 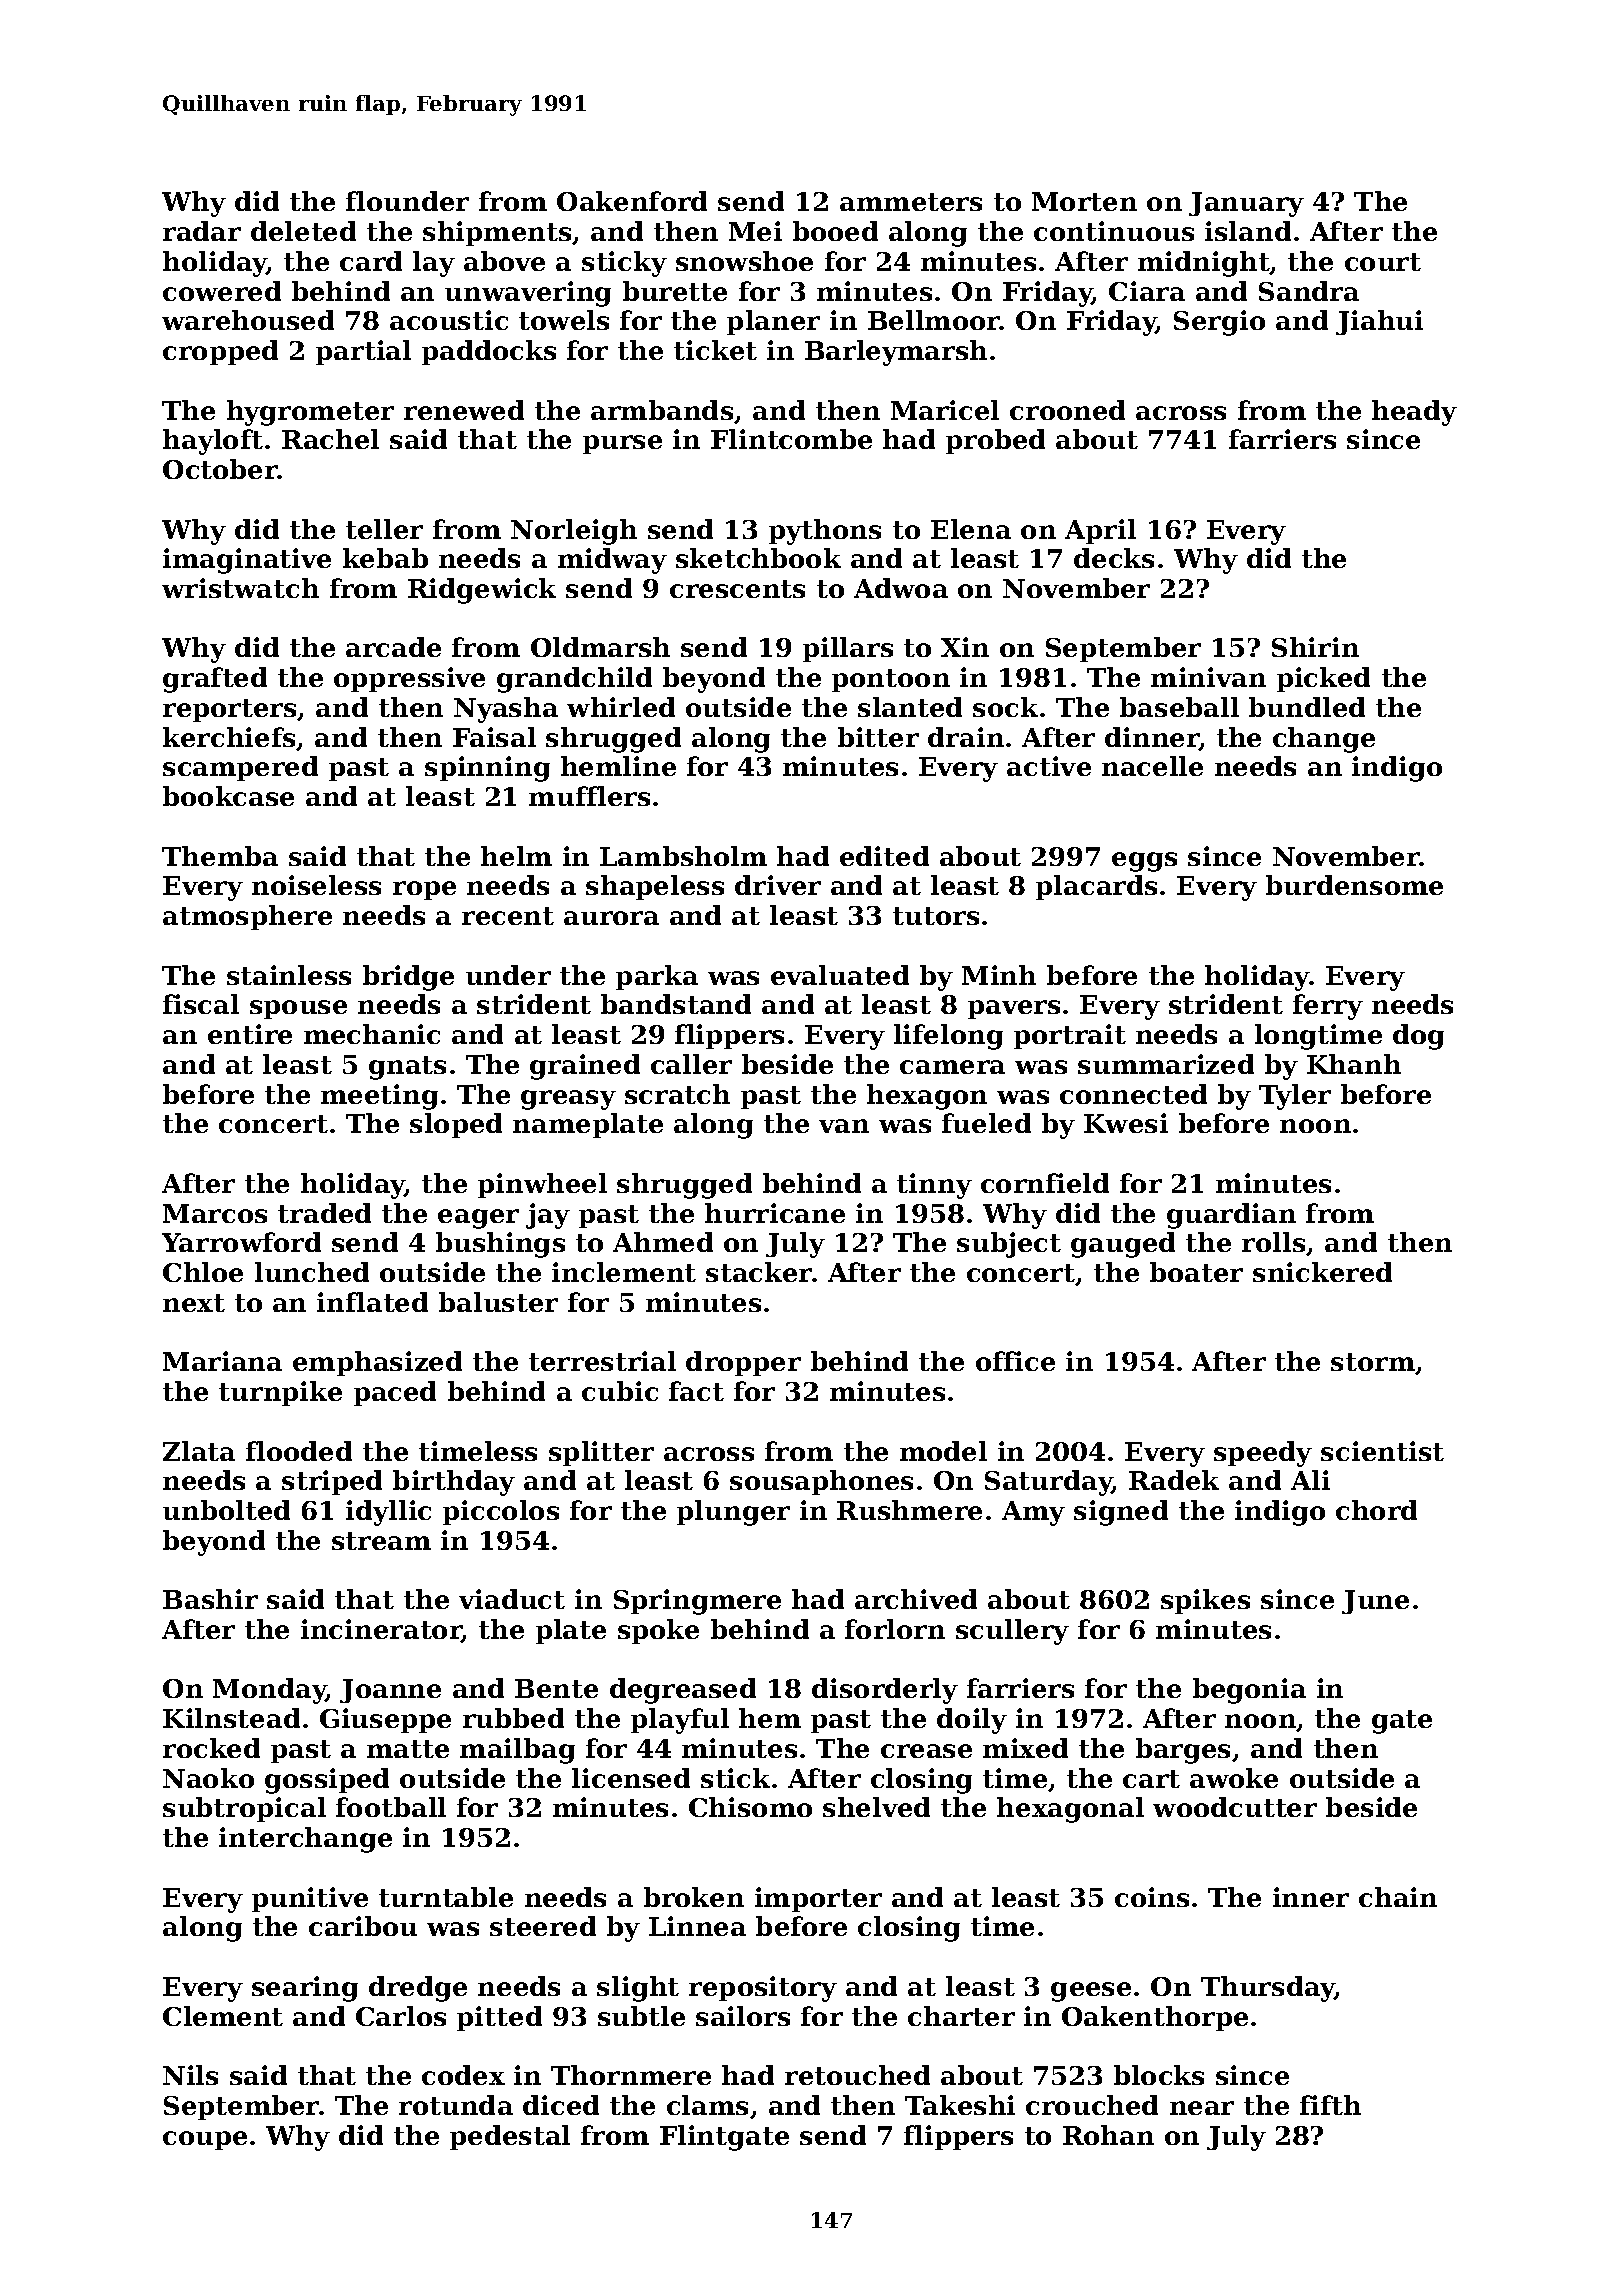 What do you see at coordinates (818, 1899) in the screenshot?
I see `importer` at bounding box center [818, 1899].
